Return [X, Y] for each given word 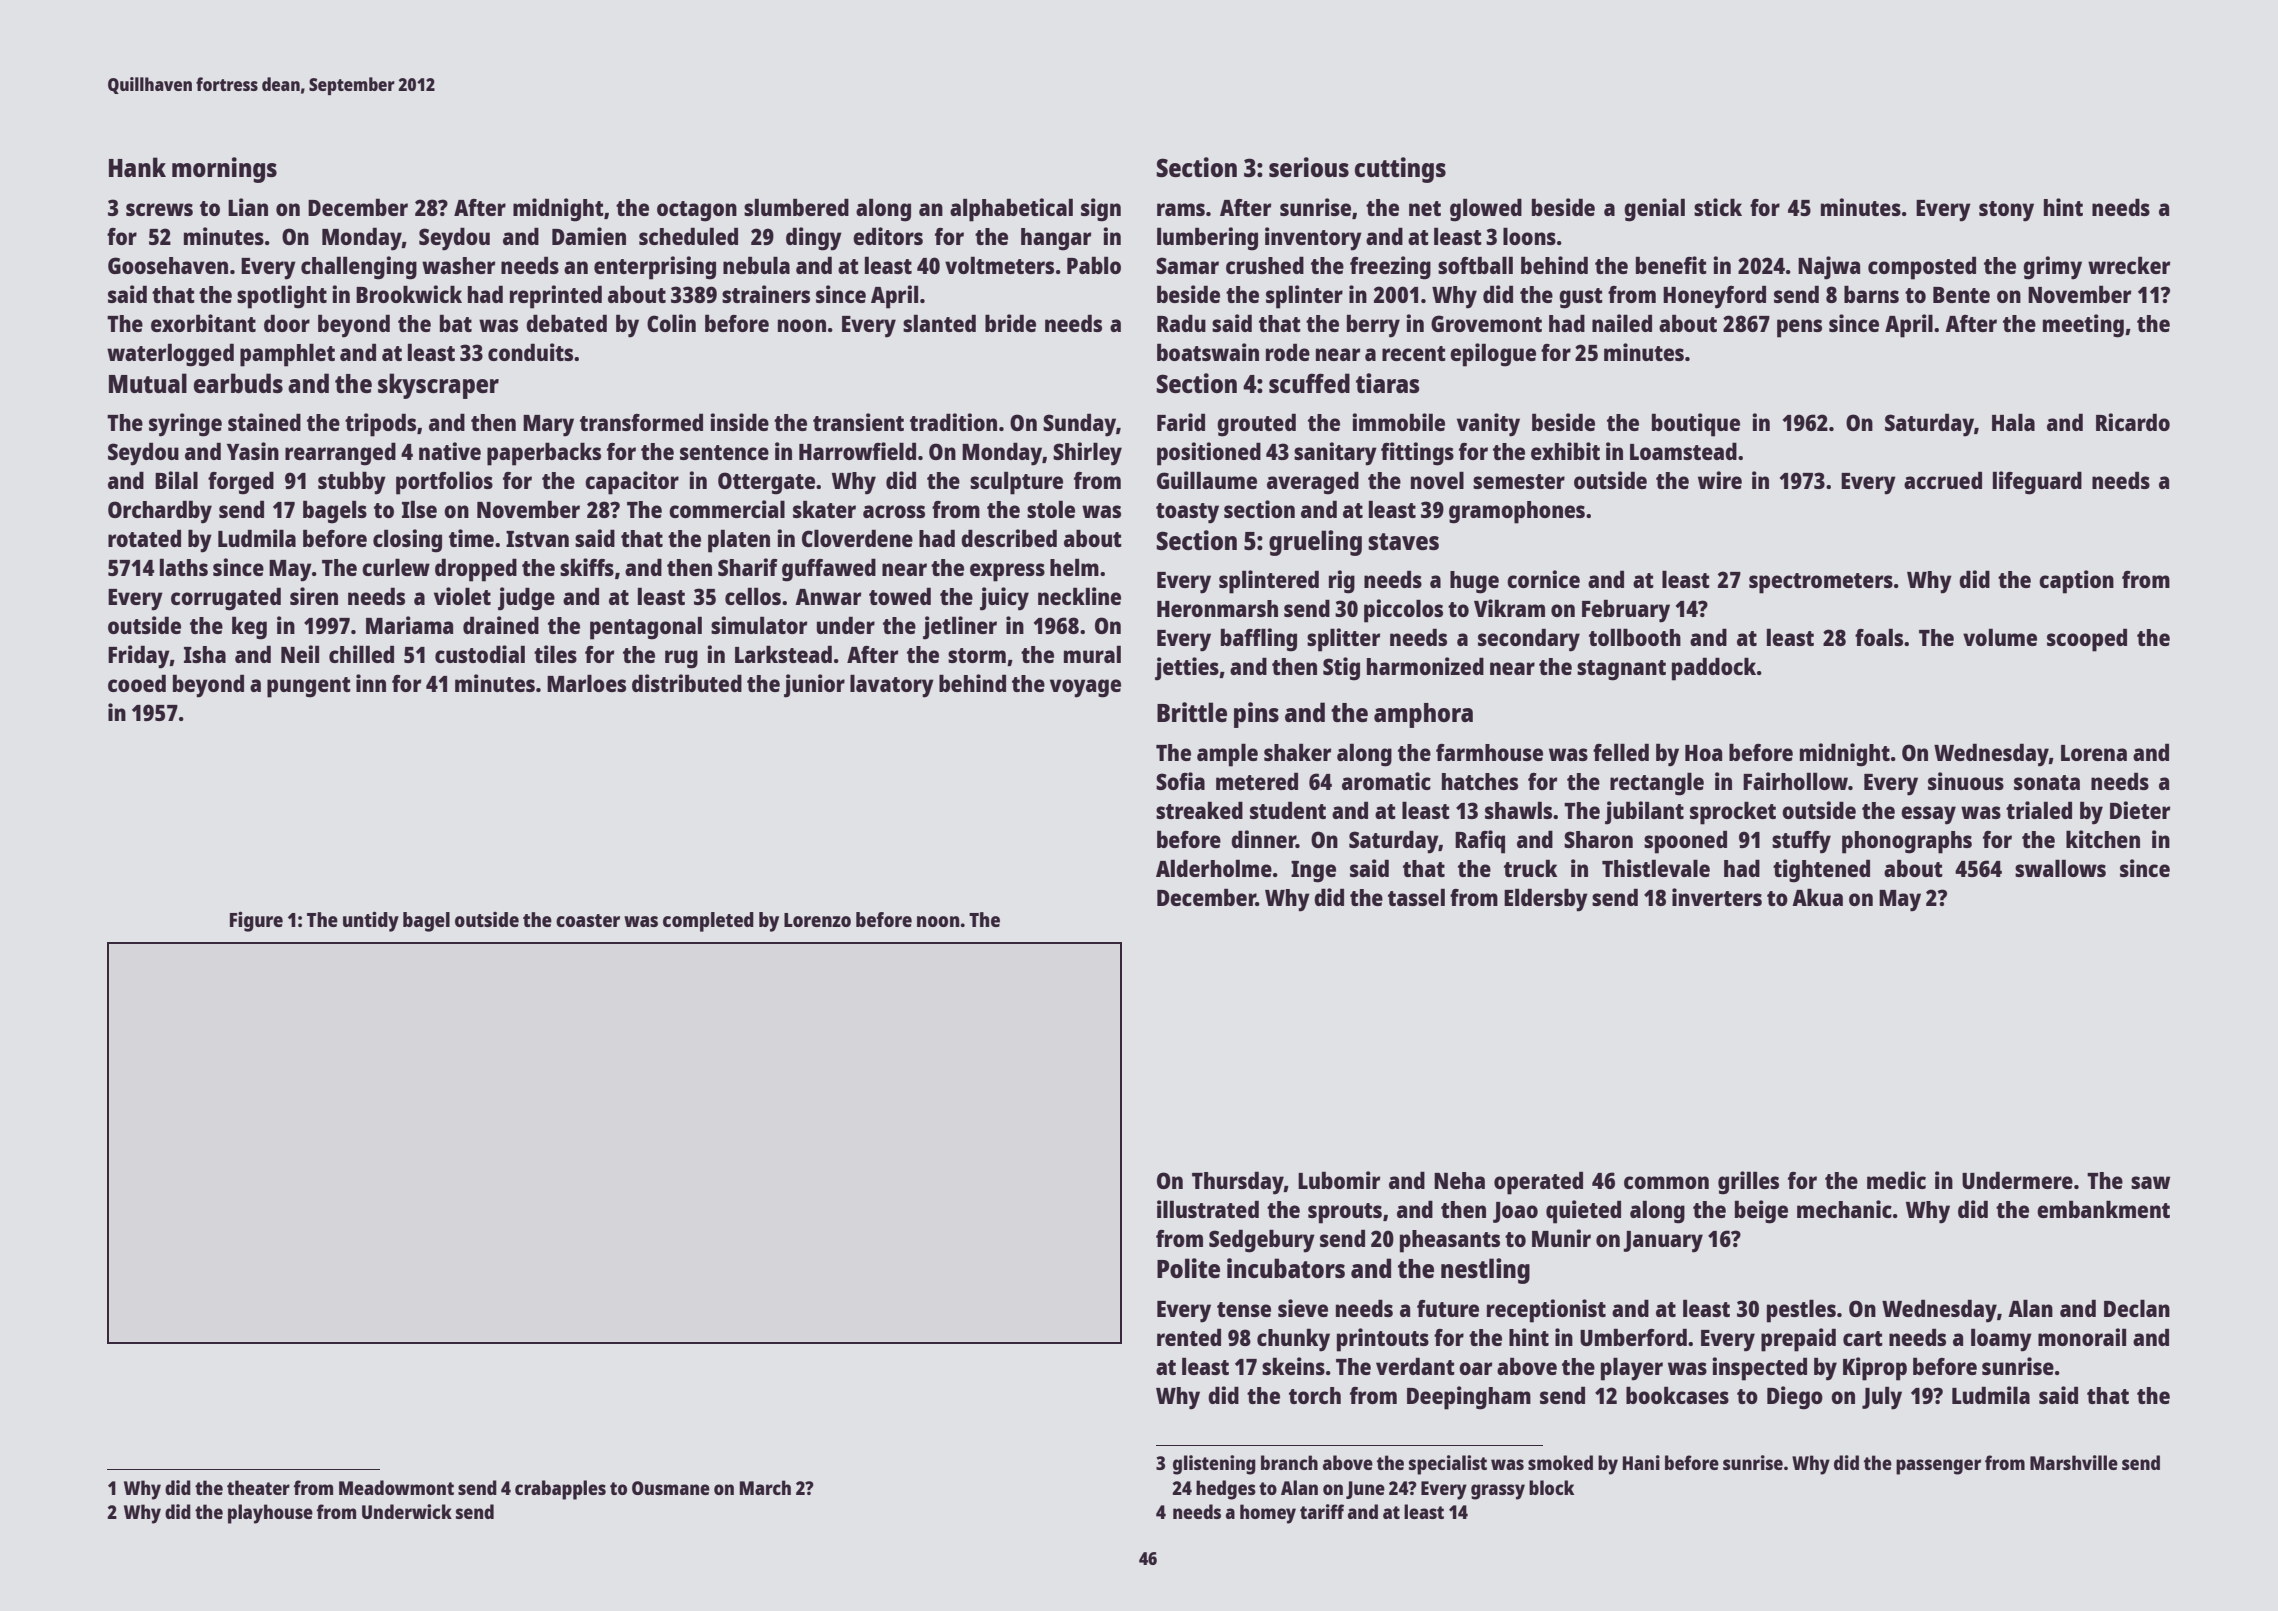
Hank [137, 167]
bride [1010, 323]
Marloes [586, 683]
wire [1720, 480]
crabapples [560, 1490]
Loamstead [1683, 451]
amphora [1423, 715]
